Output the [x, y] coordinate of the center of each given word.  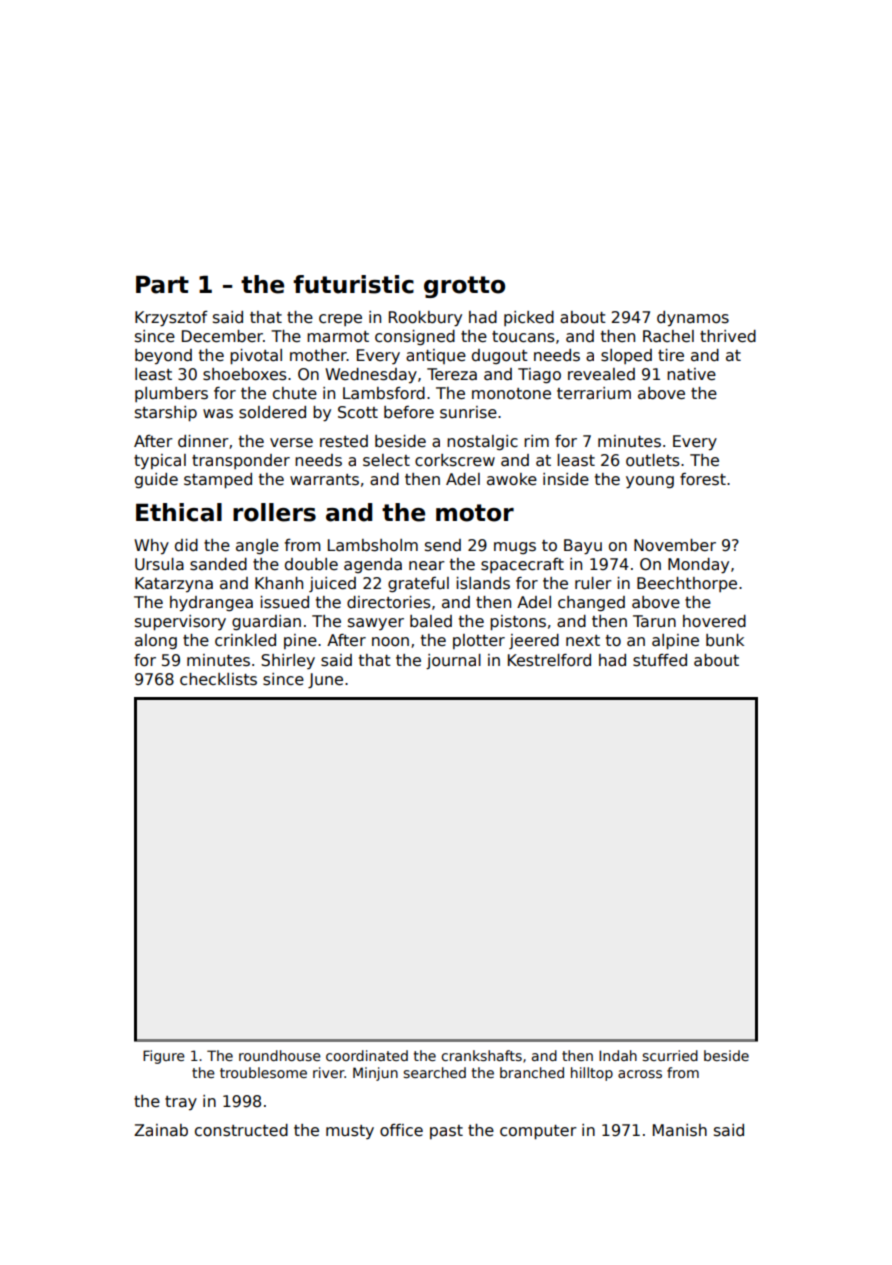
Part [162, 284]
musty [350, 1132]
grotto [464, 287]
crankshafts [481, 1055]
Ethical [179, 512]
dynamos [693, 318]
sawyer [376, 624]
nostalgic [482, 442]
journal [453, 661]
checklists [218, 679]
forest [703, 479]
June [325, 680]
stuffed [660, 660]
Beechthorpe [687, 584]
